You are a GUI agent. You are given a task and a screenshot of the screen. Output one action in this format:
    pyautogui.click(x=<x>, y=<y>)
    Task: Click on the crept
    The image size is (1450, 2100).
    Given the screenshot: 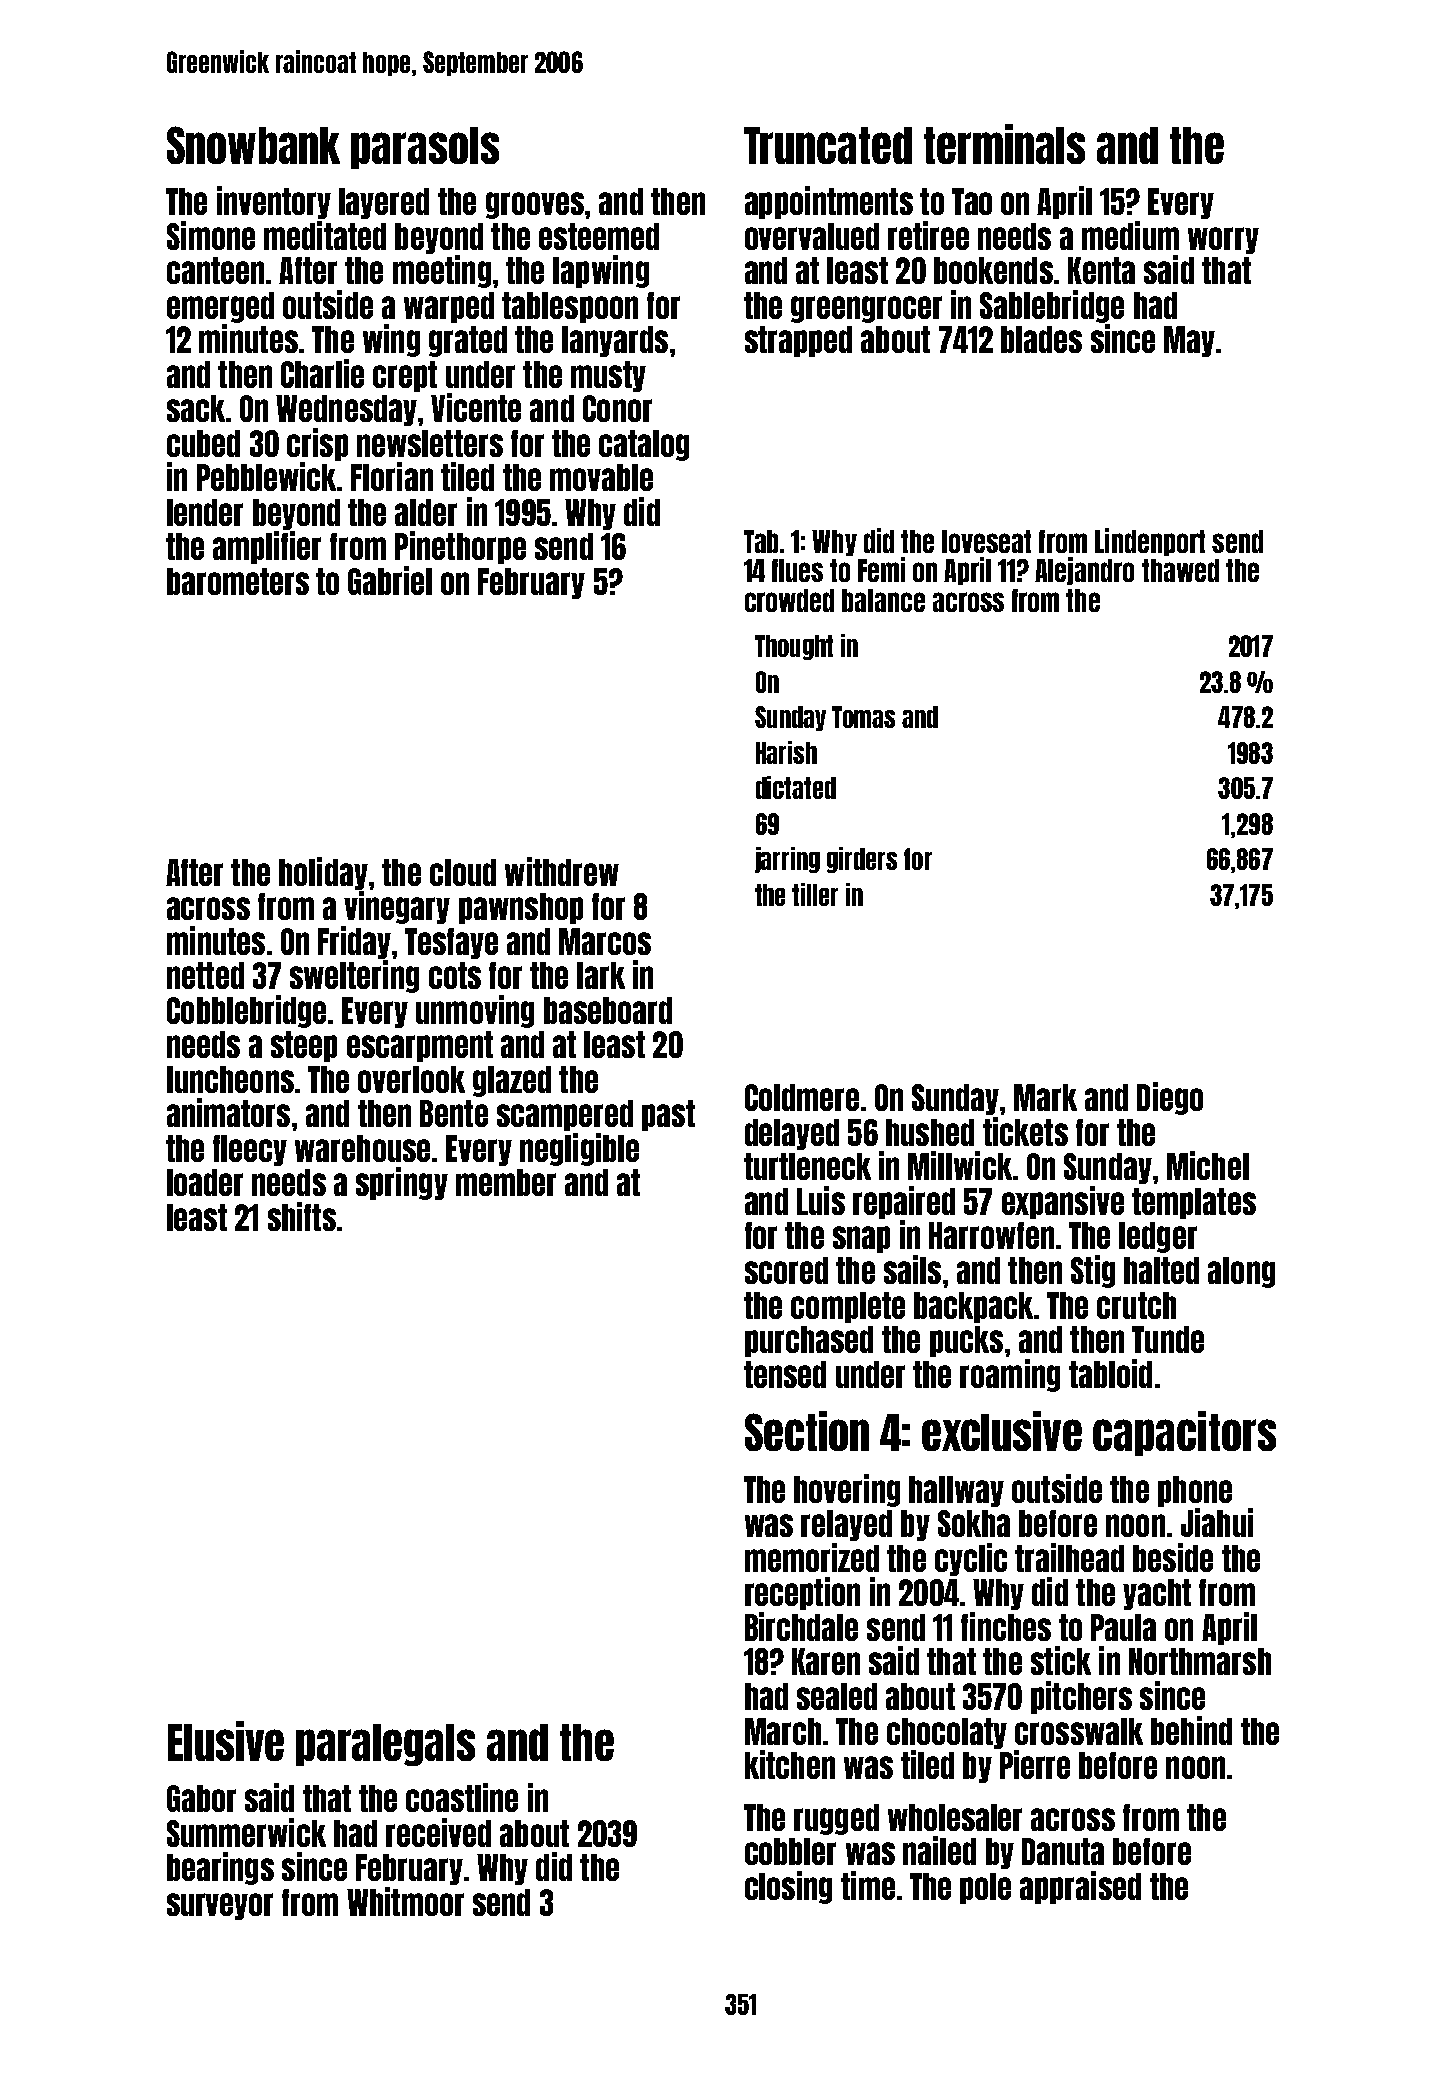 What is the action you would take?
    pyautogui.click(x=405, y=376)
